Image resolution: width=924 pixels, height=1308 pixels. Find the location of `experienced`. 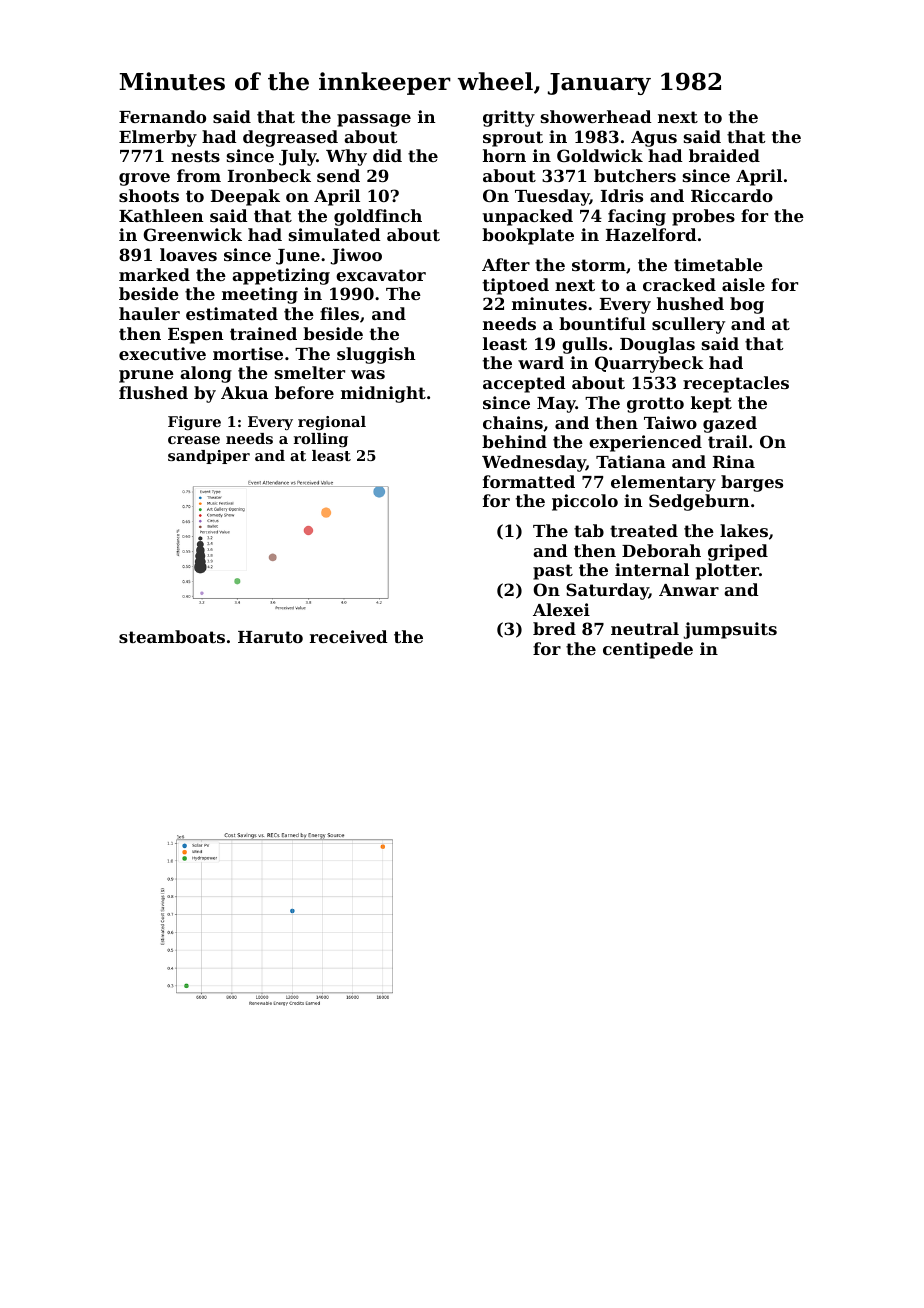

experienced is located at coordinates (645, 443).
